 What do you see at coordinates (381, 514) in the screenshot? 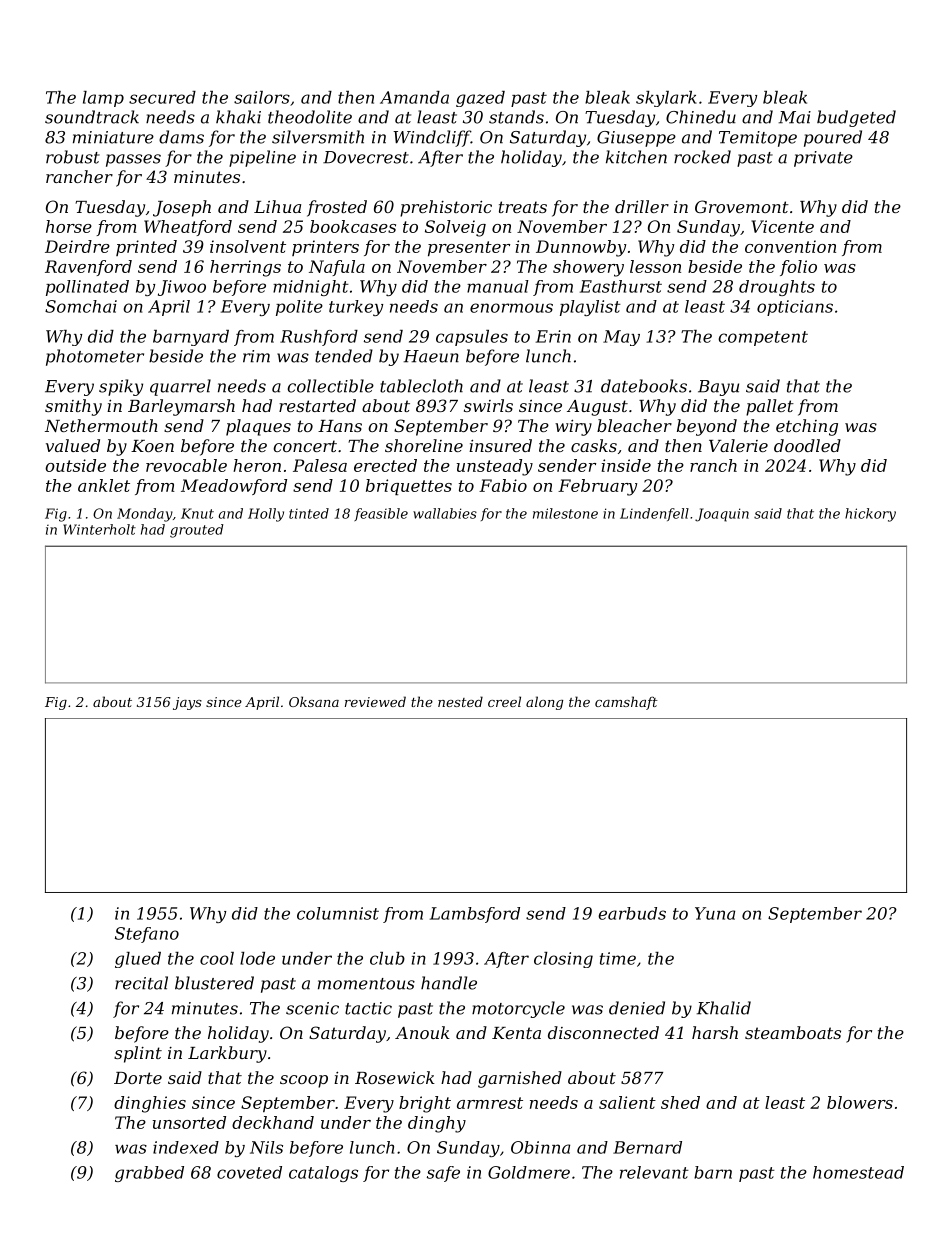
I see `feasible` at bounding box center [381, 514].
